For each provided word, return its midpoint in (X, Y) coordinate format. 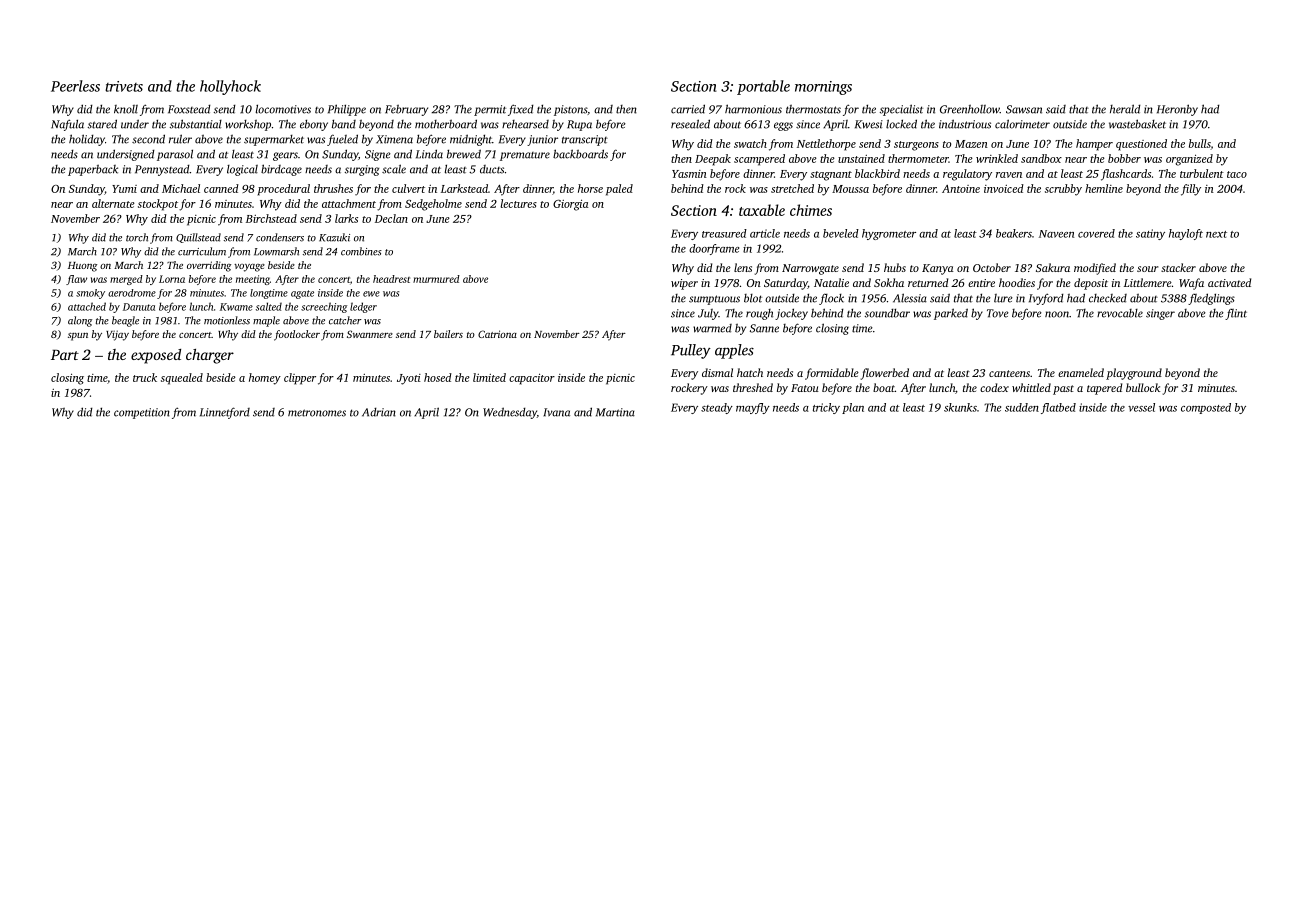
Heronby (1177, 110)
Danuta (139, 307)
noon (1057, 314)
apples (734, 351)
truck (145, 377)
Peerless (75, 86)
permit (490, 110)
